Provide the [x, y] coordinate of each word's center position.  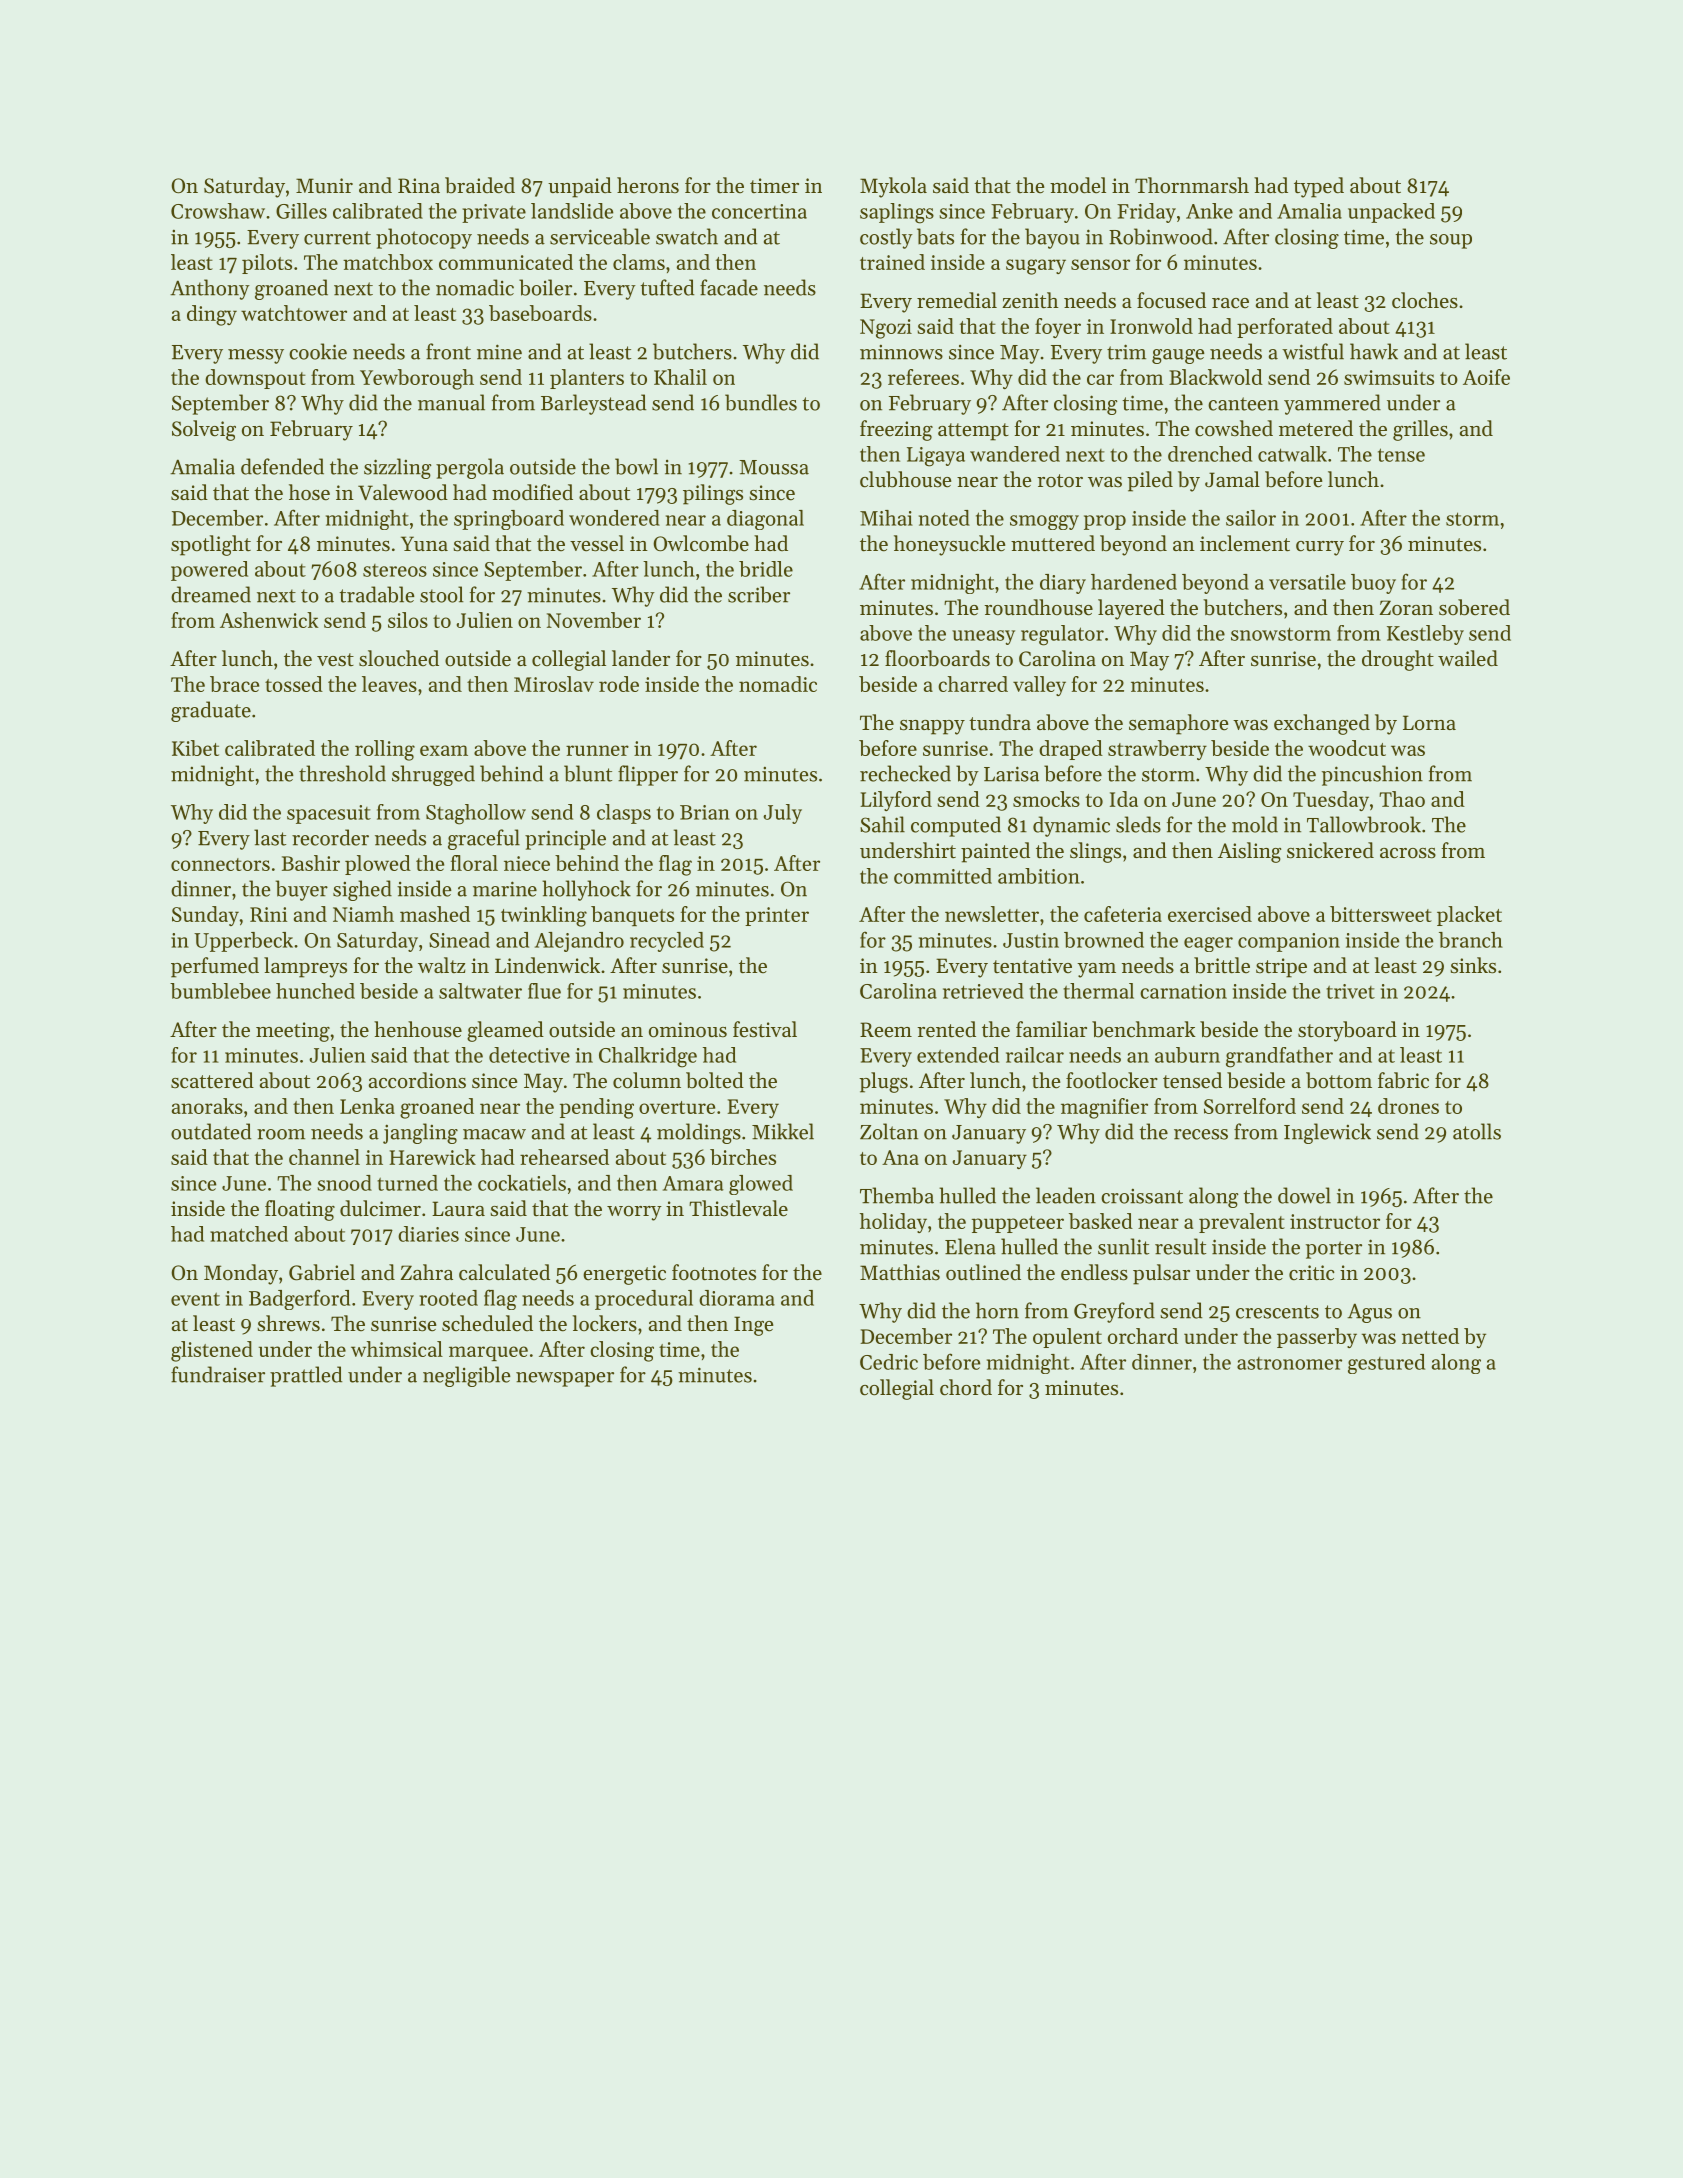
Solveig [204, 430]
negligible [467, 1376]
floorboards [937, 658]
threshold [342, 773]
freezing [896, 430]
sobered [1474, 607]
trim [1126, 352]
